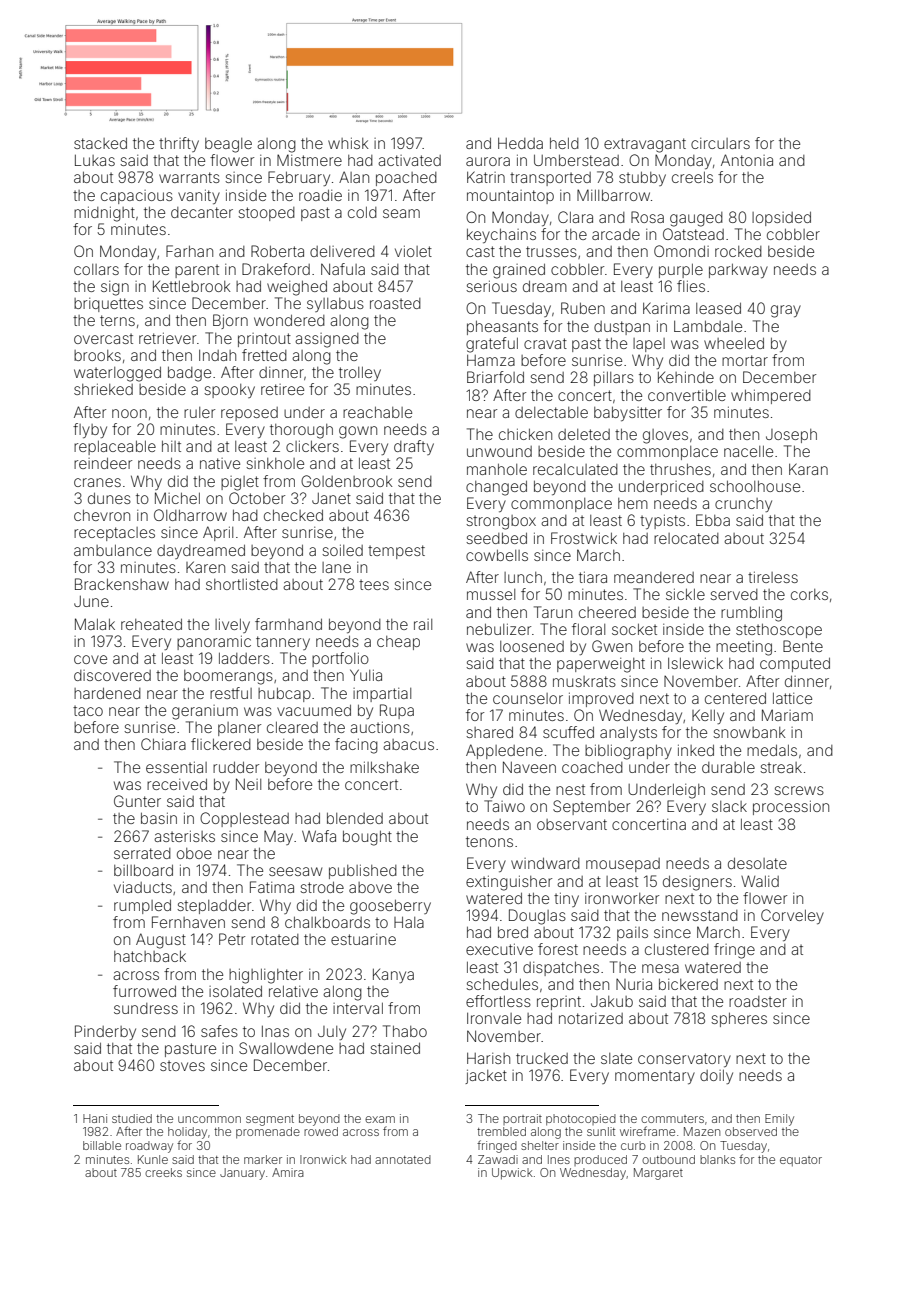 The width and height of the document is (908, 1316). Describe the element at coordinates (301, 431) in the document. I see `thorough` at that location.
